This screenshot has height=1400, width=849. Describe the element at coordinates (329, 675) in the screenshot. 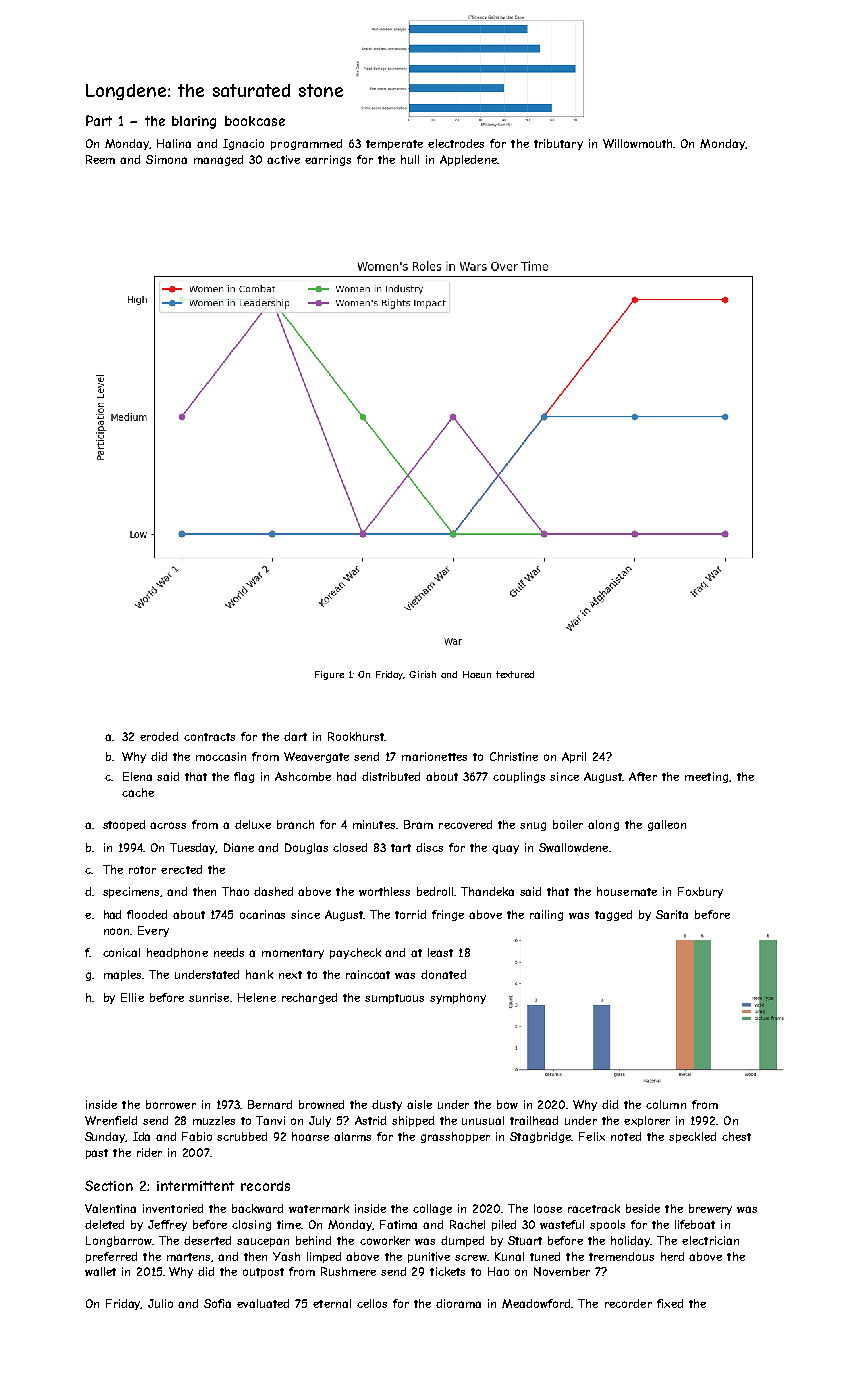

I see `Figure` at that location.
